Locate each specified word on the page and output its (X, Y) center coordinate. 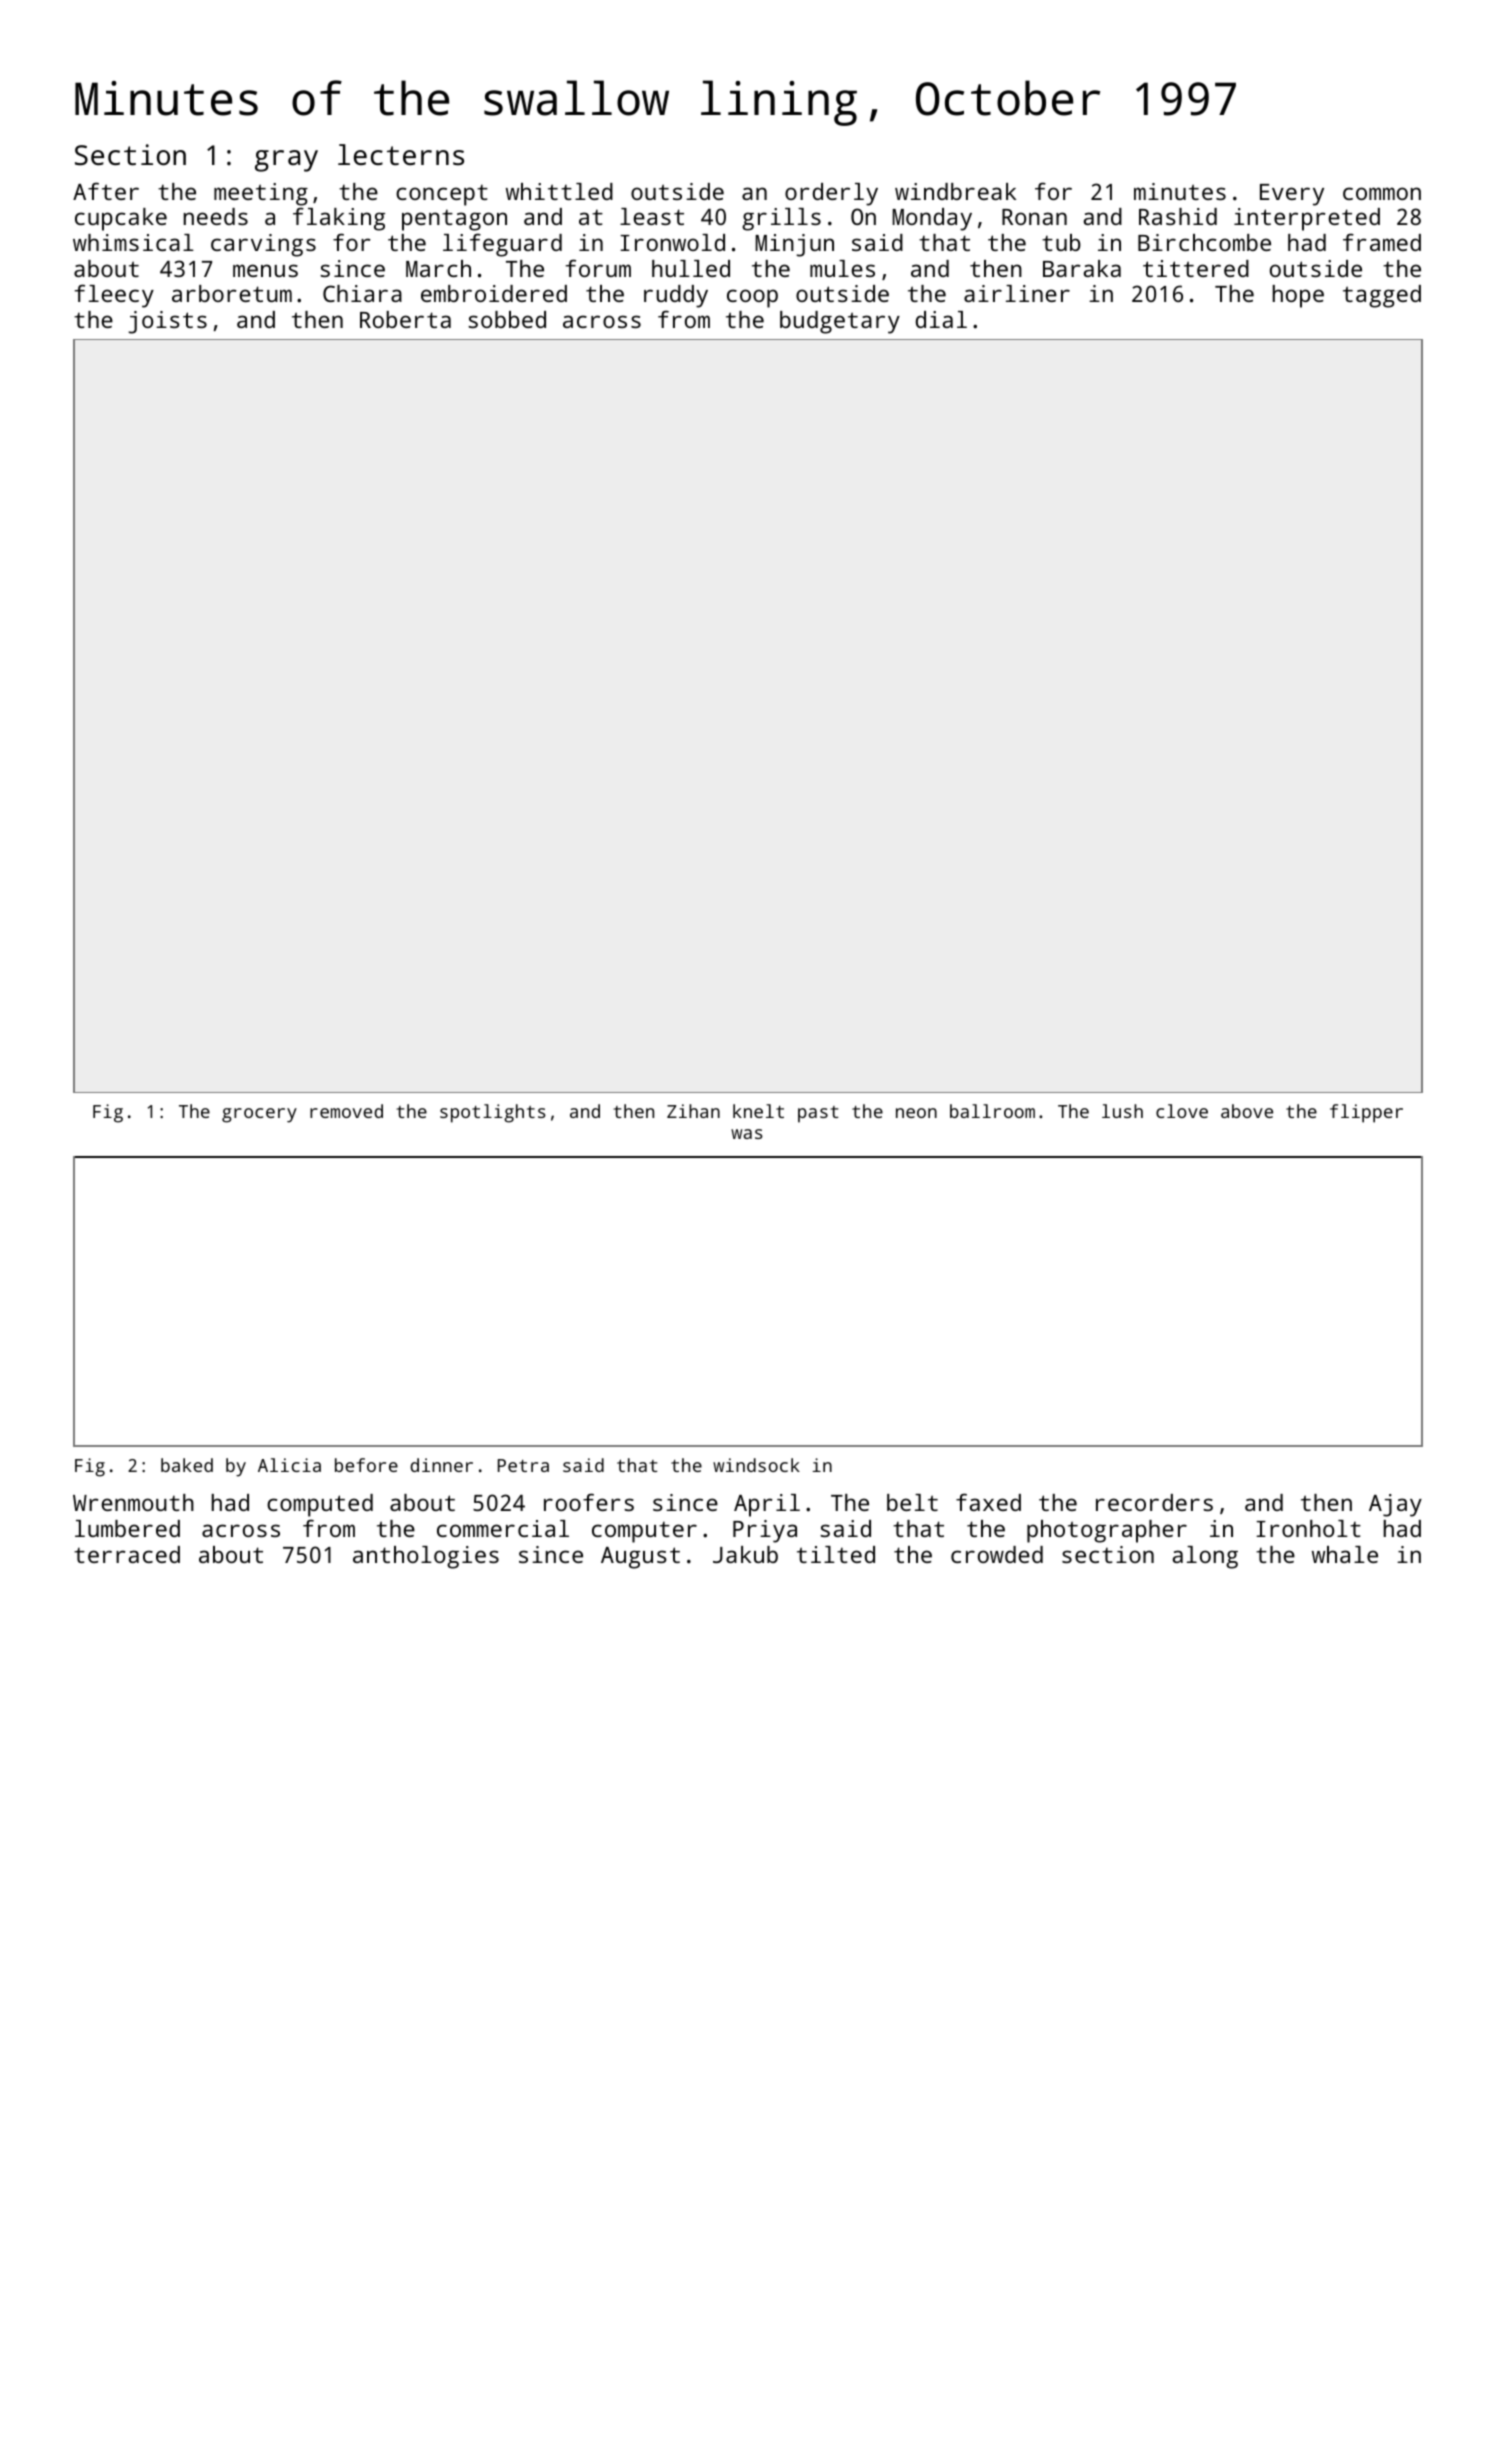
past (818, 1114)
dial (941, 319)
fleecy (114, 296)
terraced (127, 1554)
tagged (1382, 296)
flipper (1366, 1113)
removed (346, 1111)
